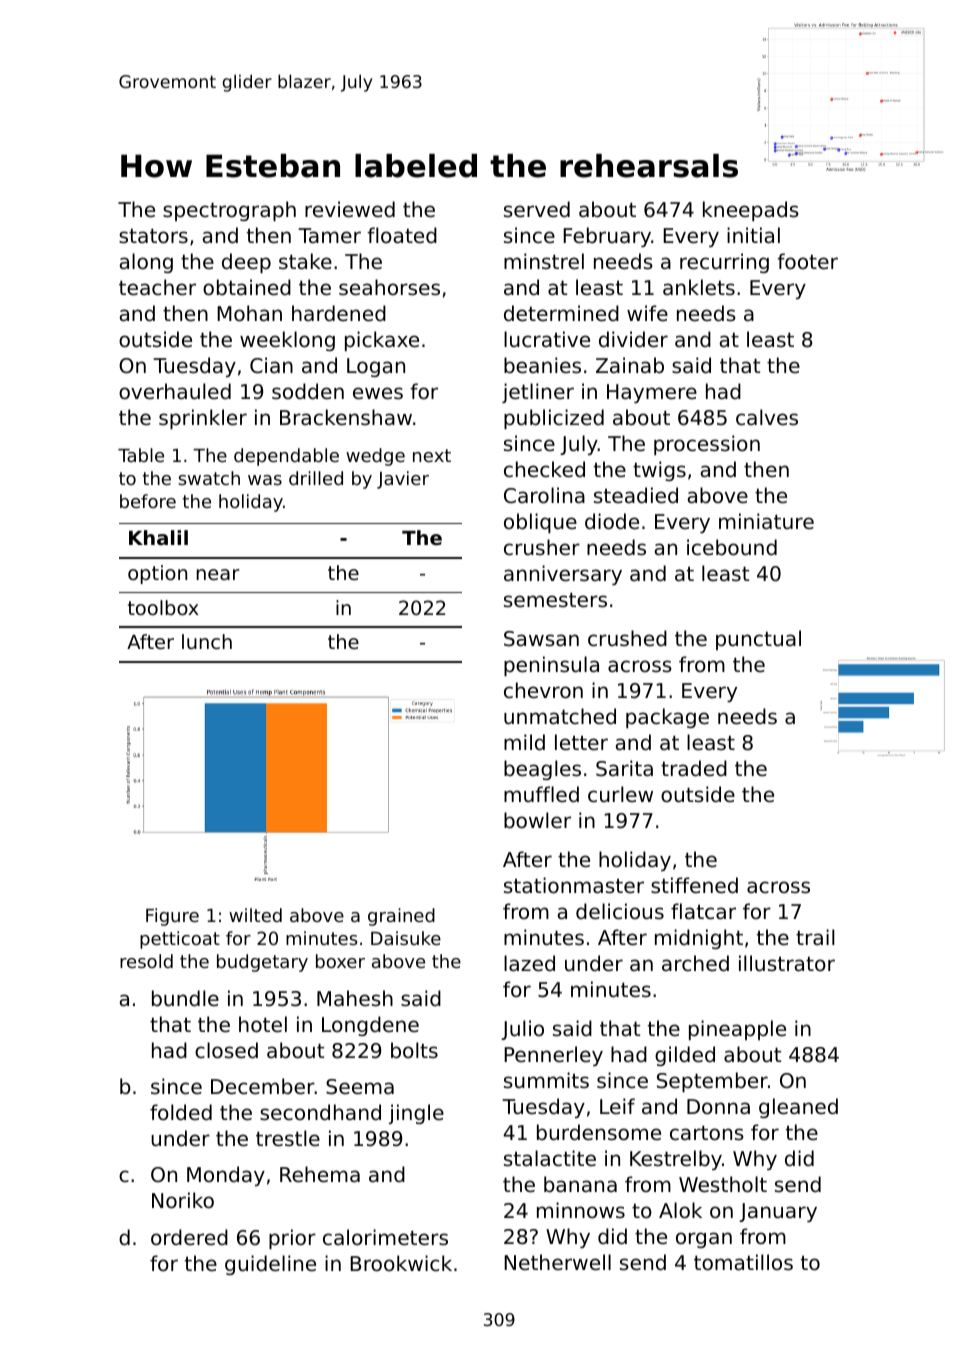 Image resolution: width=965 pixels, height=1370 pixels. What do you see at coordinates (416, 1114) in the screenshot?
I see `jingle` at bounding box center [416, 1114].
